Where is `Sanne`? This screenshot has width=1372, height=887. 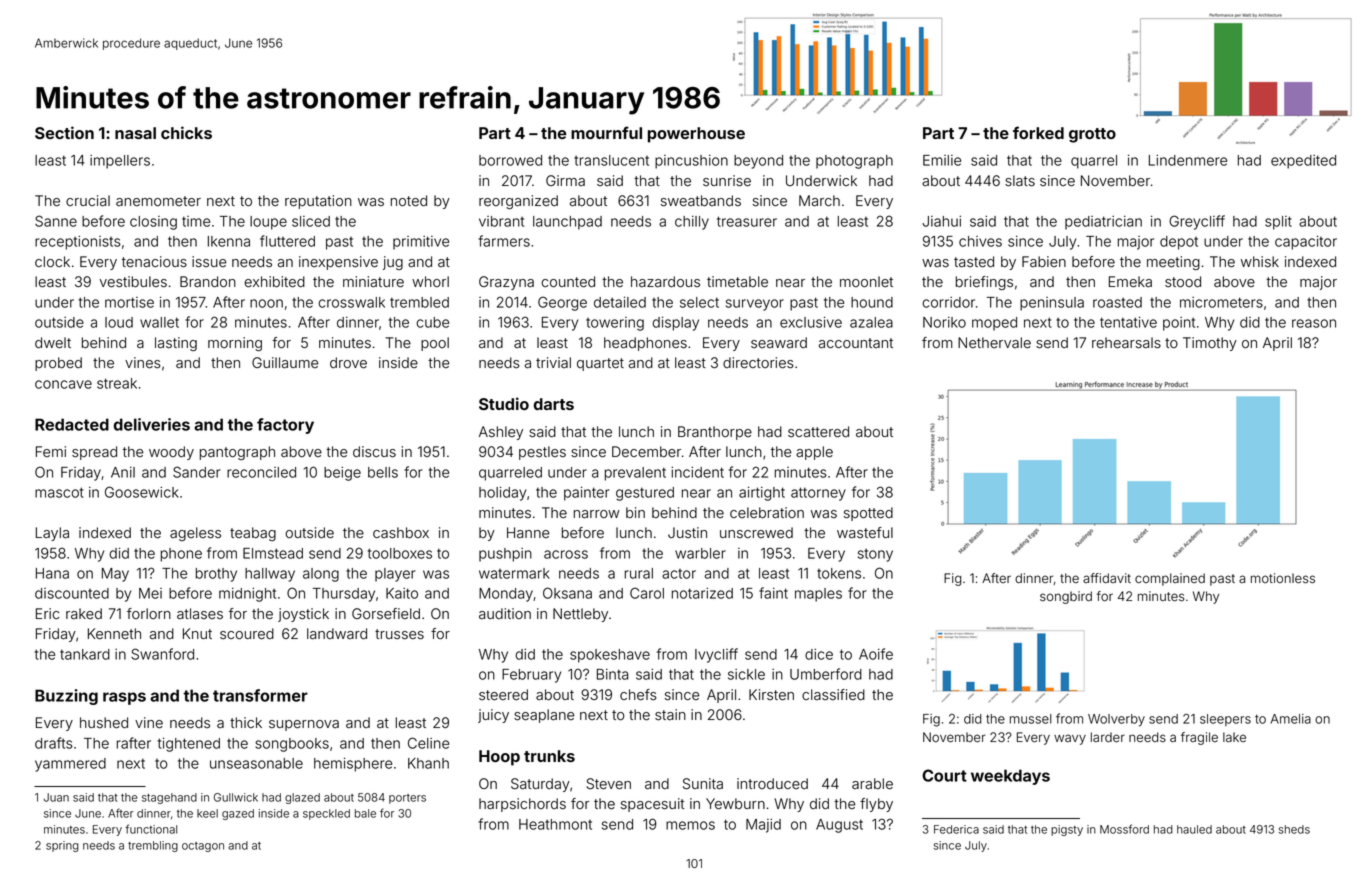 Sanne is located at coordinates (56, 221).
